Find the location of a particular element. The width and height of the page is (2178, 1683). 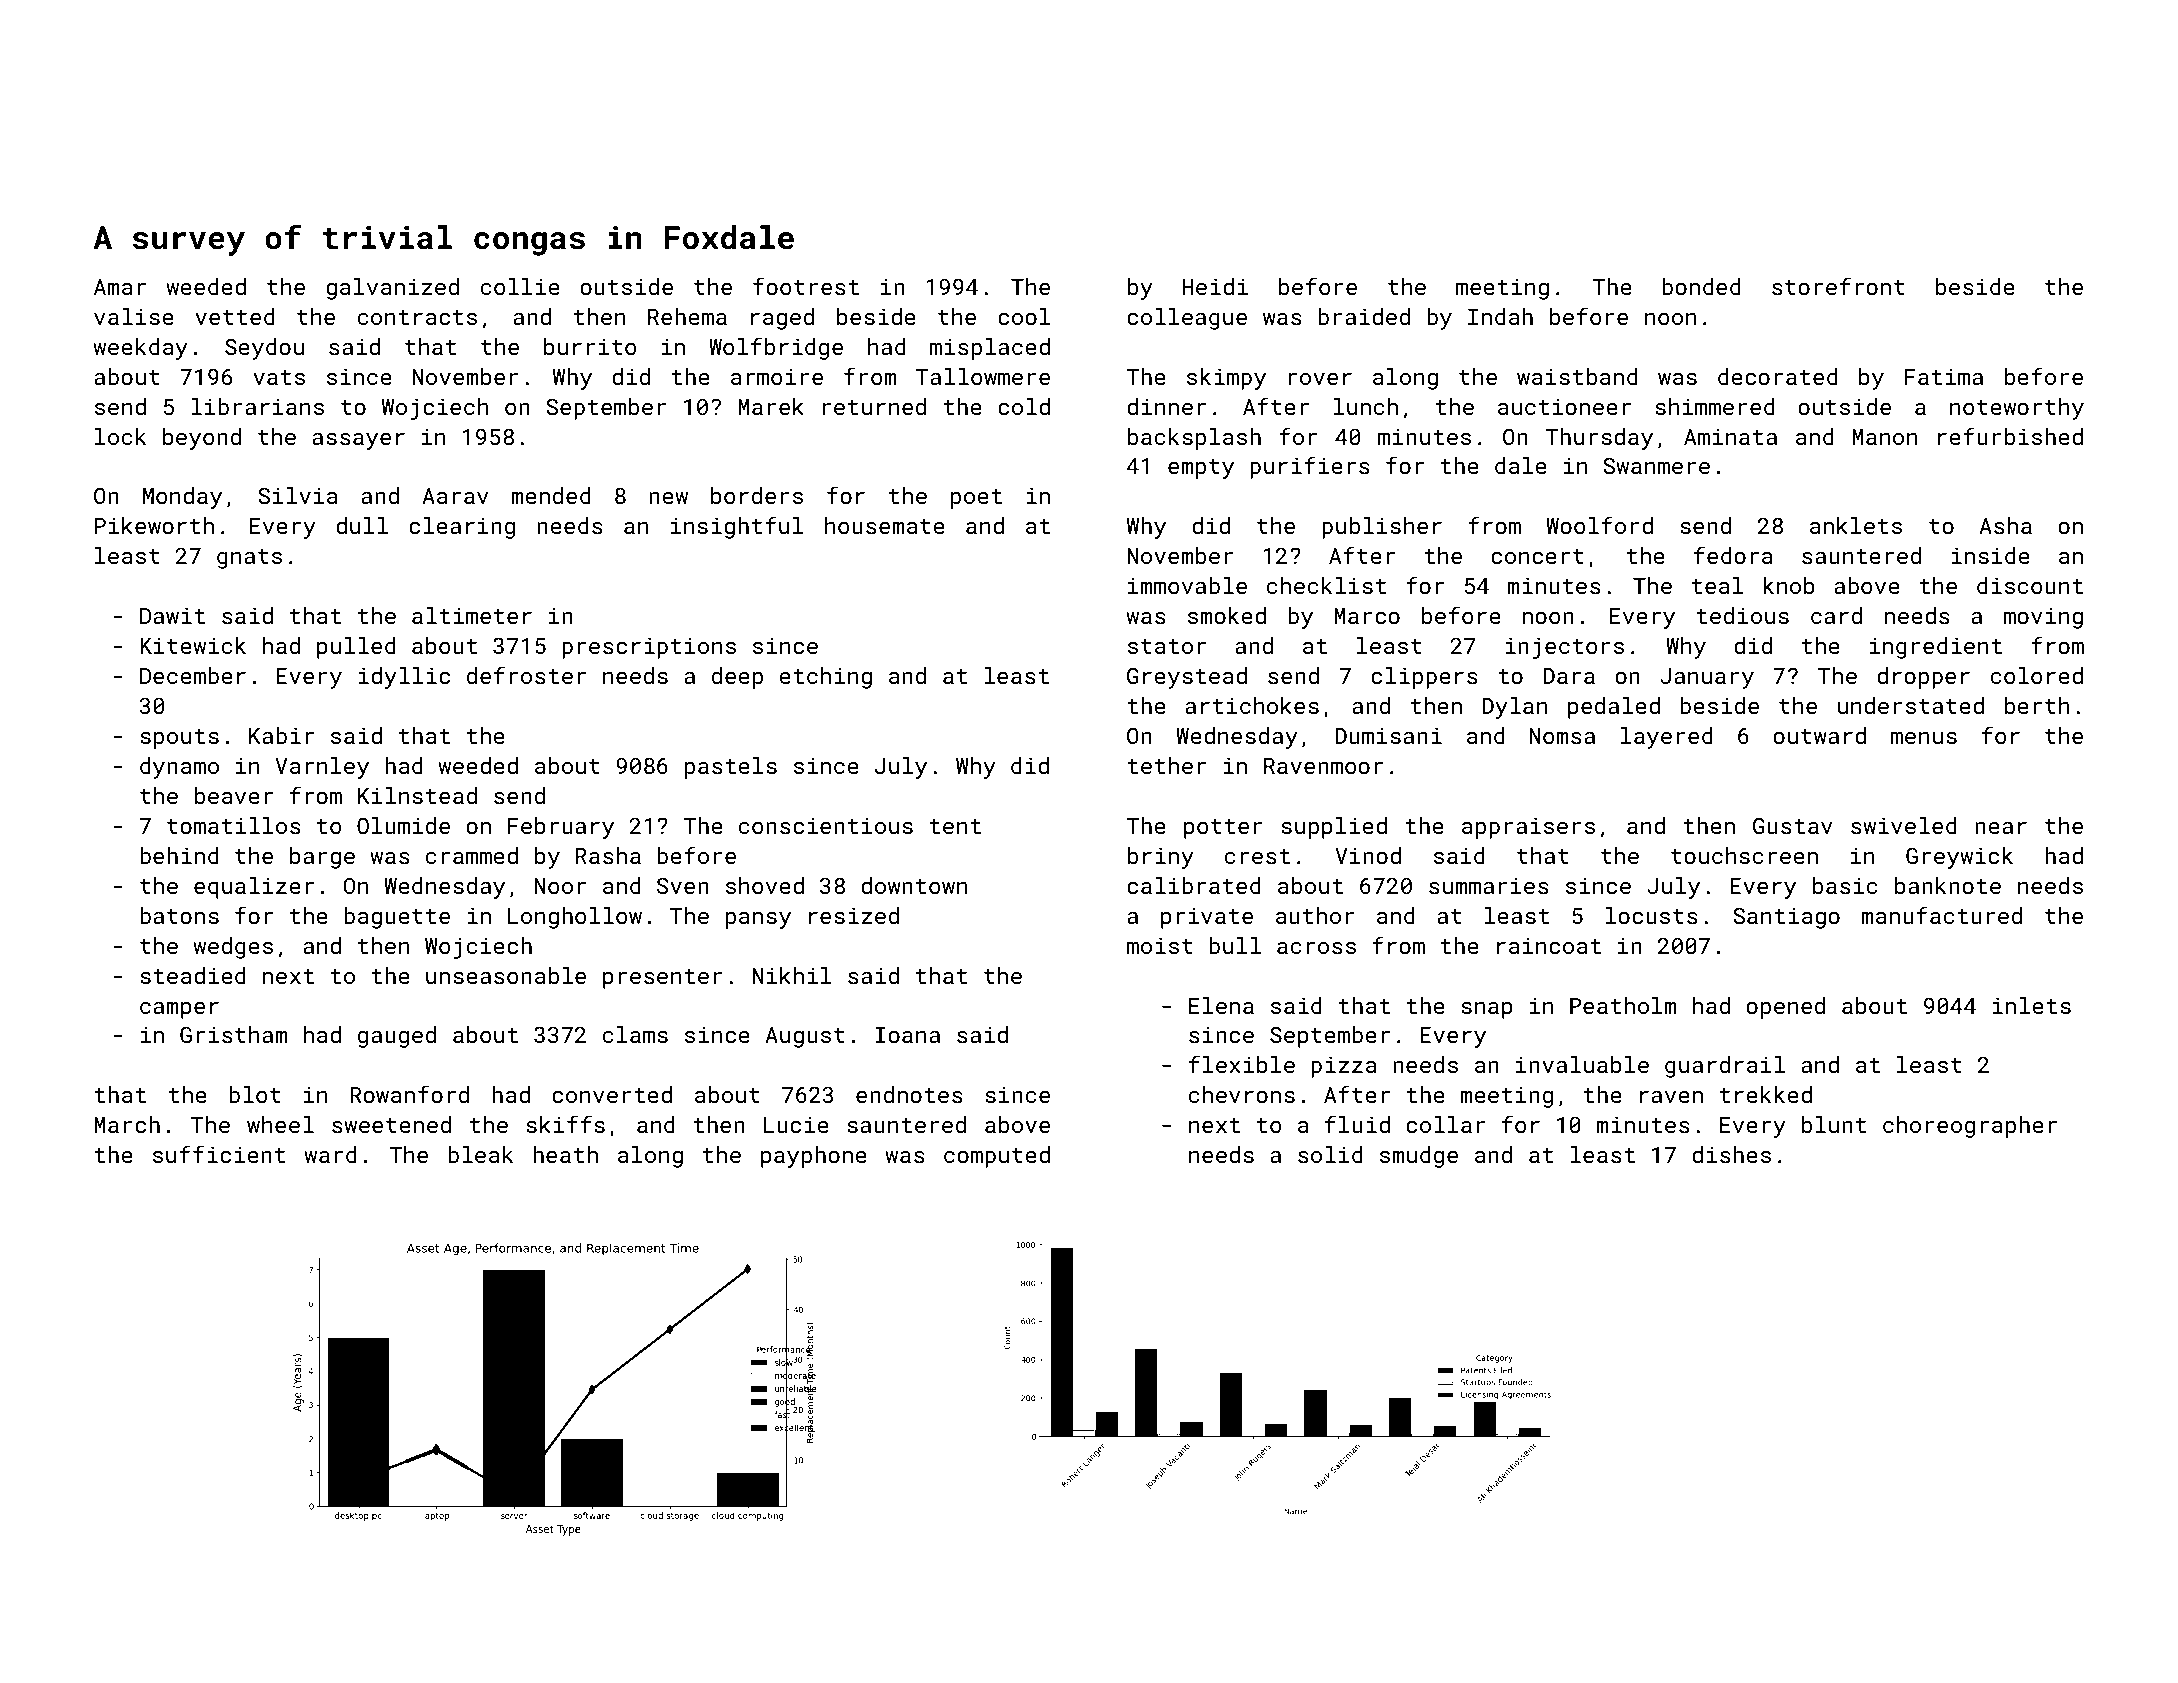

Amar is located at coordinates (120, 287).
